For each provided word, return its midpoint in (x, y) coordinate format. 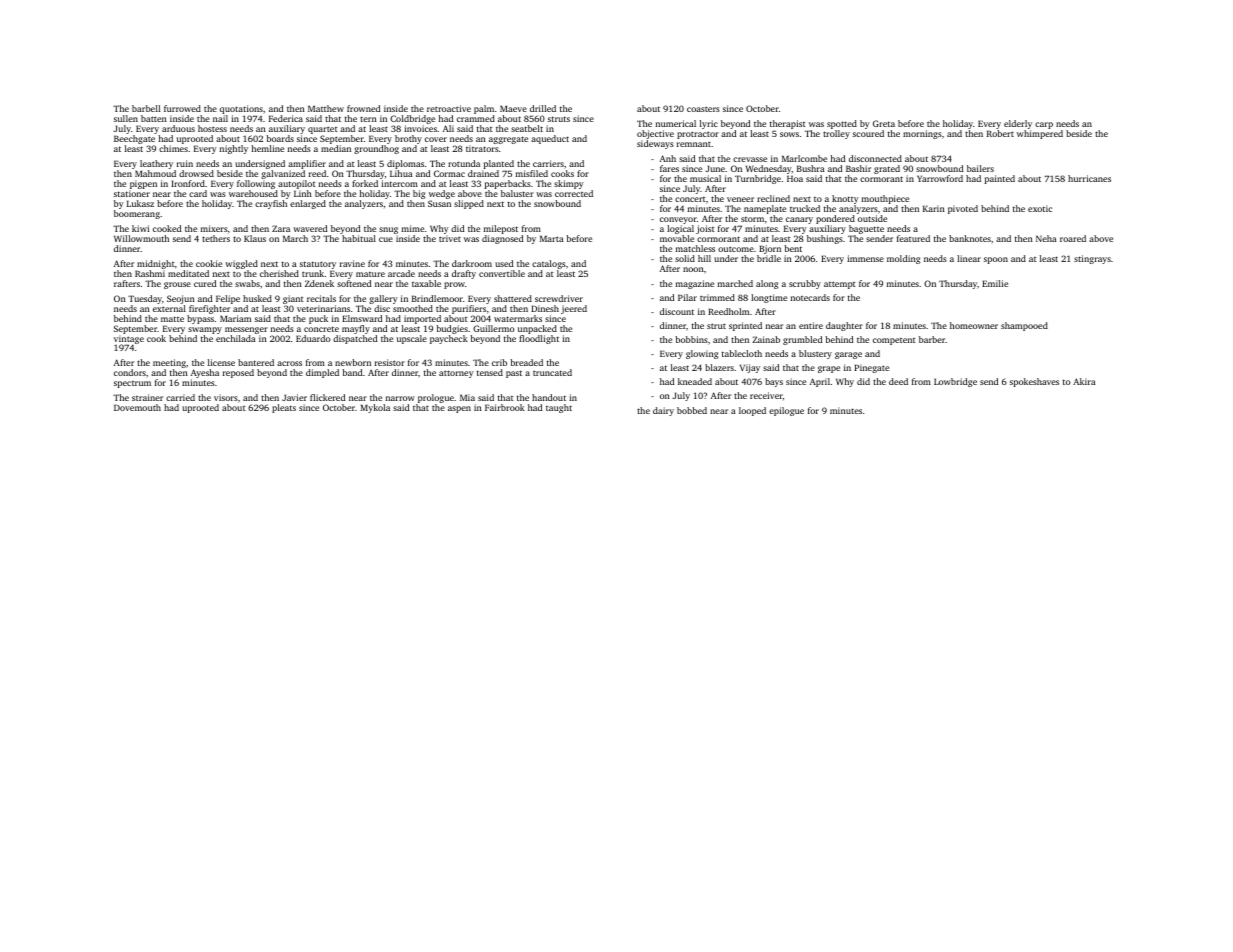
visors (226, 397)
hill (704, 258)
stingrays (1092, 259)
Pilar (687, 297)
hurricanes (1089, 178)
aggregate (508, 140)
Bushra (810, 168)
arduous (178, 128)
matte (172, 319)
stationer (132, 193)
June (715, 168)
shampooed (1024, 326)
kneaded (695, 381)
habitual (359, 238)
